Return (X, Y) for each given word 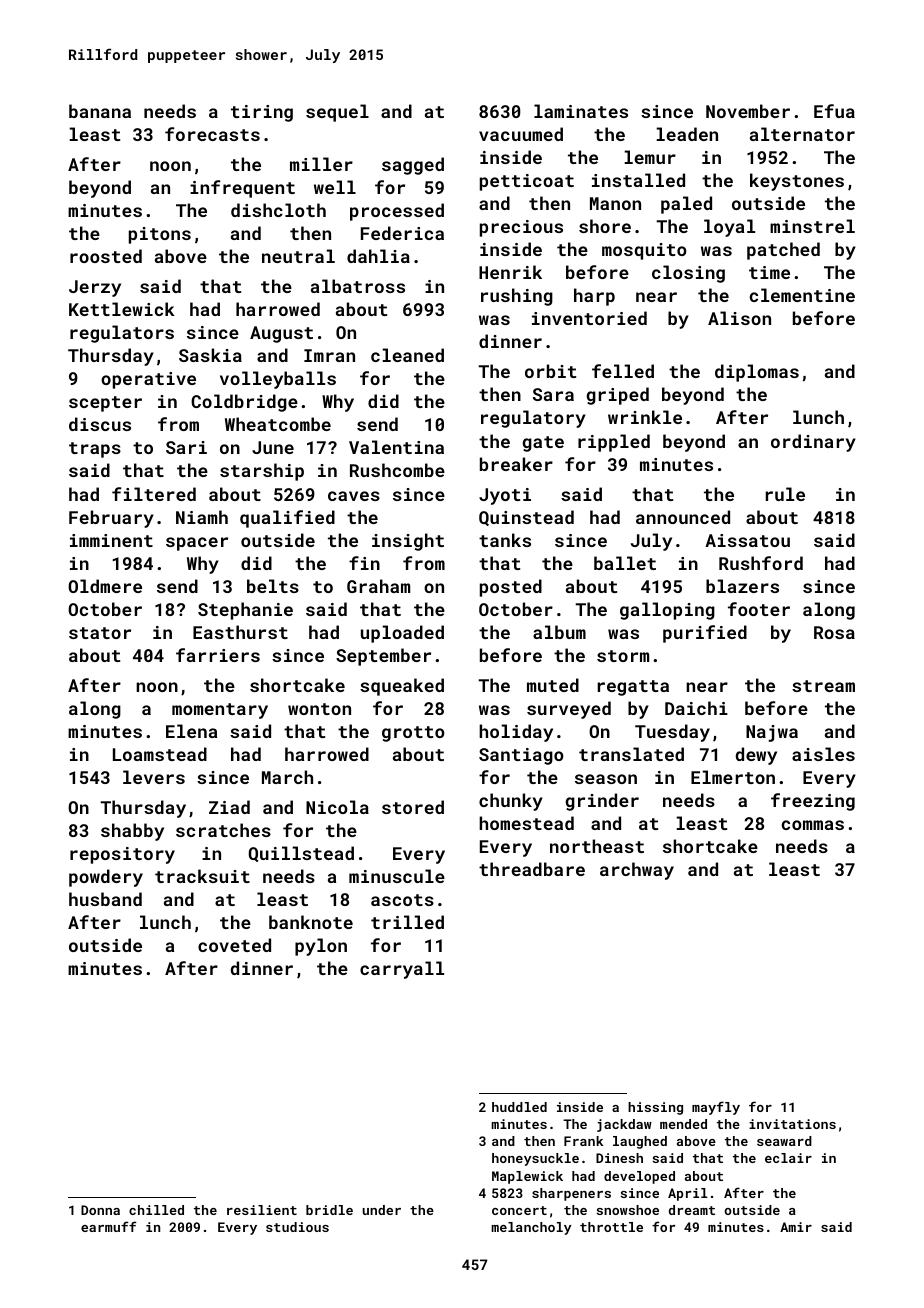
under (381, 1210)
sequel (337, 113)
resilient (262, 1210)
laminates (581, 111)
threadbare (532, 869)
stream (823, 686)
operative (148, 380)
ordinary (813, 443)
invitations (792, 1124)
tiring (262, 113)
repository (122, 855)
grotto (413, 734)
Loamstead (160, 754)
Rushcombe (397, 470)
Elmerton (733, 777)
